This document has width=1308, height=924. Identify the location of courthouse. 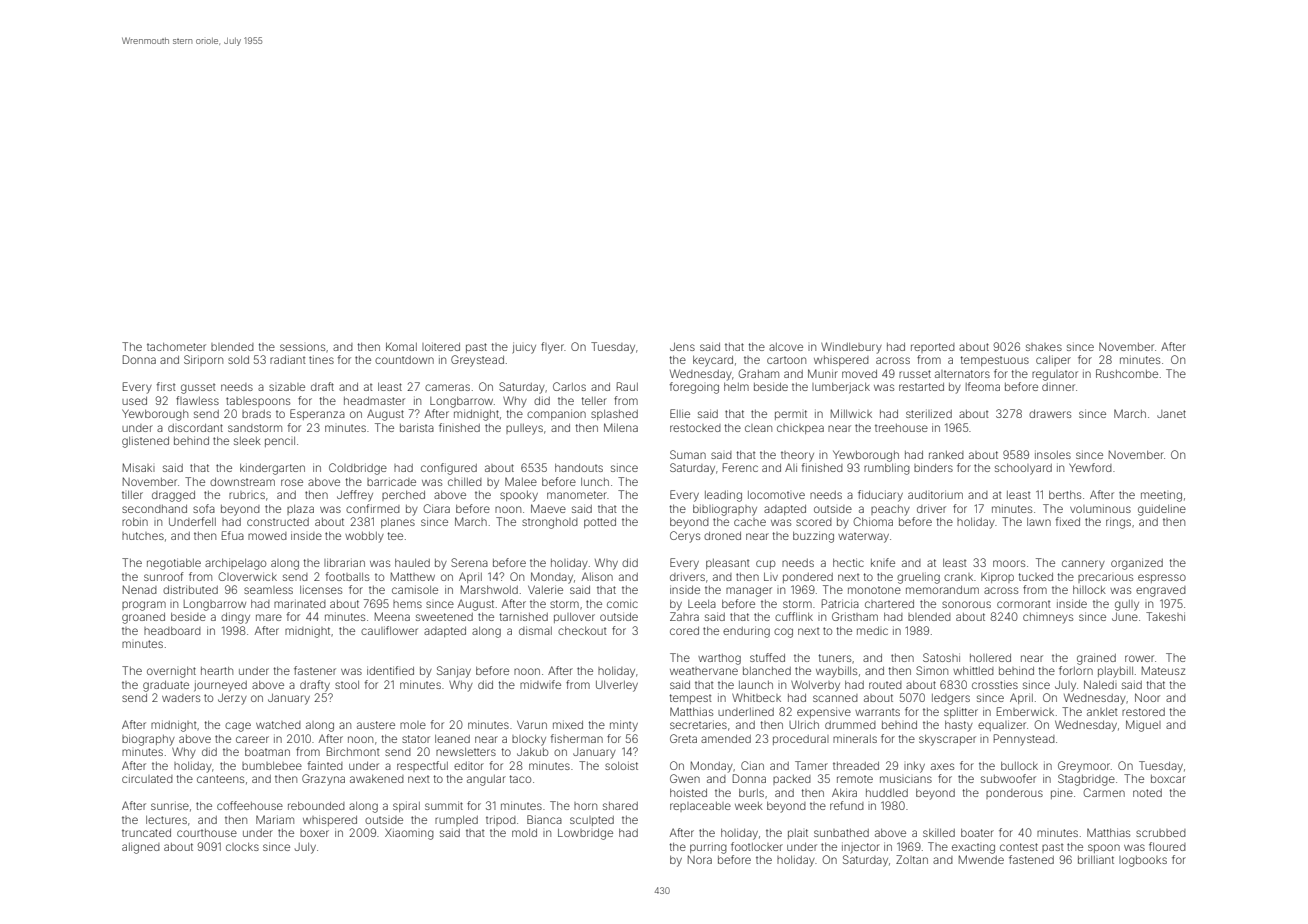
(207, 833).
